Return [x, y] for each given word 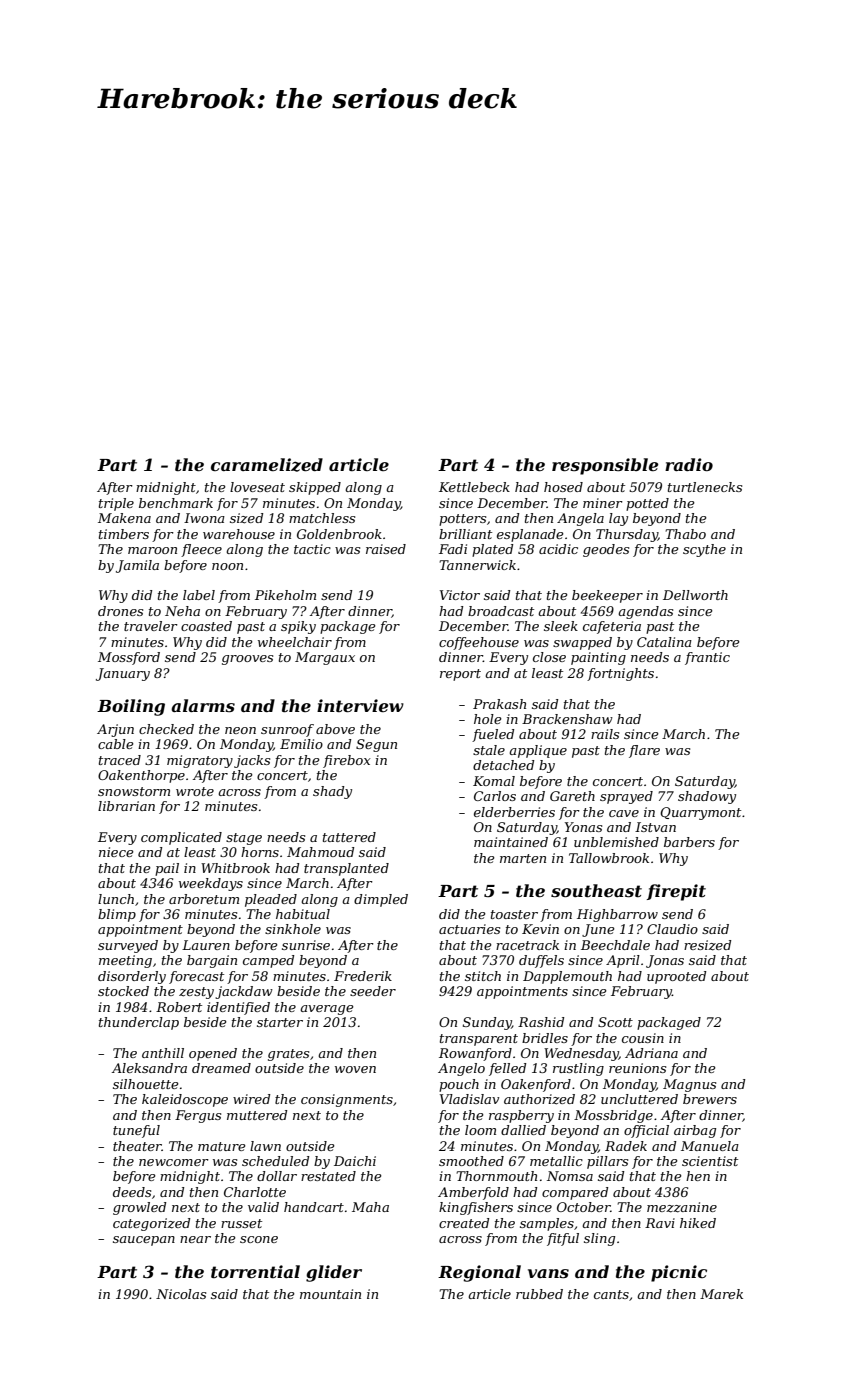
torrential [255, 1271]
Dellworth [695, 595]
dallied [523, 1130]
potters [462, 520]
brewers [710, 1099]
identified [238, 1008]
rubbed [539, 1294]
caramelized [267, 465]
